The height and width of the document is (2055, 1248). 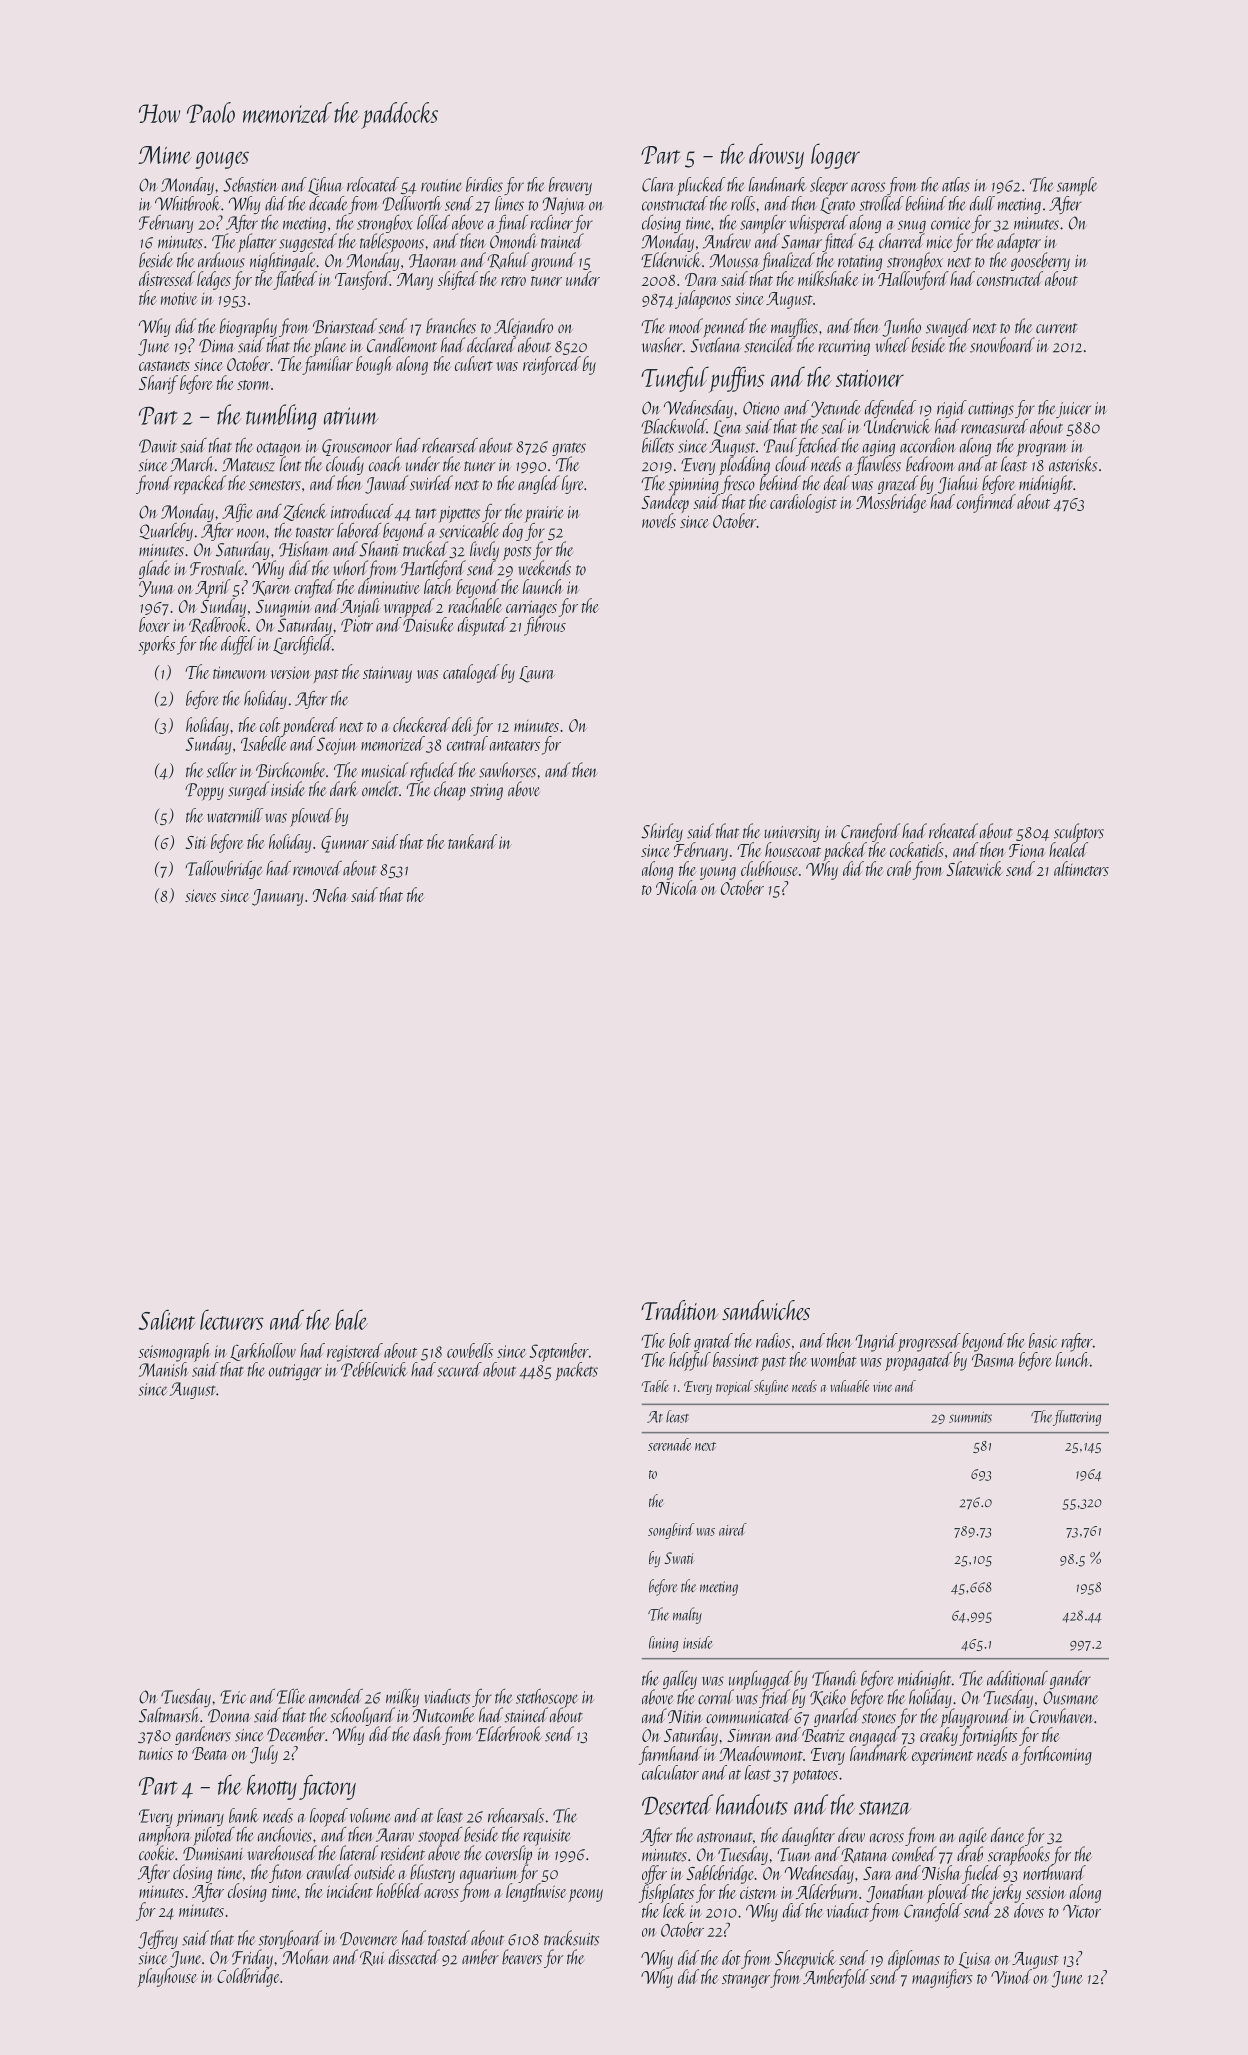 What do you see at coordinates (372, 1958) in the document?
I see `Rui` at bounding box center [372, 1958].
